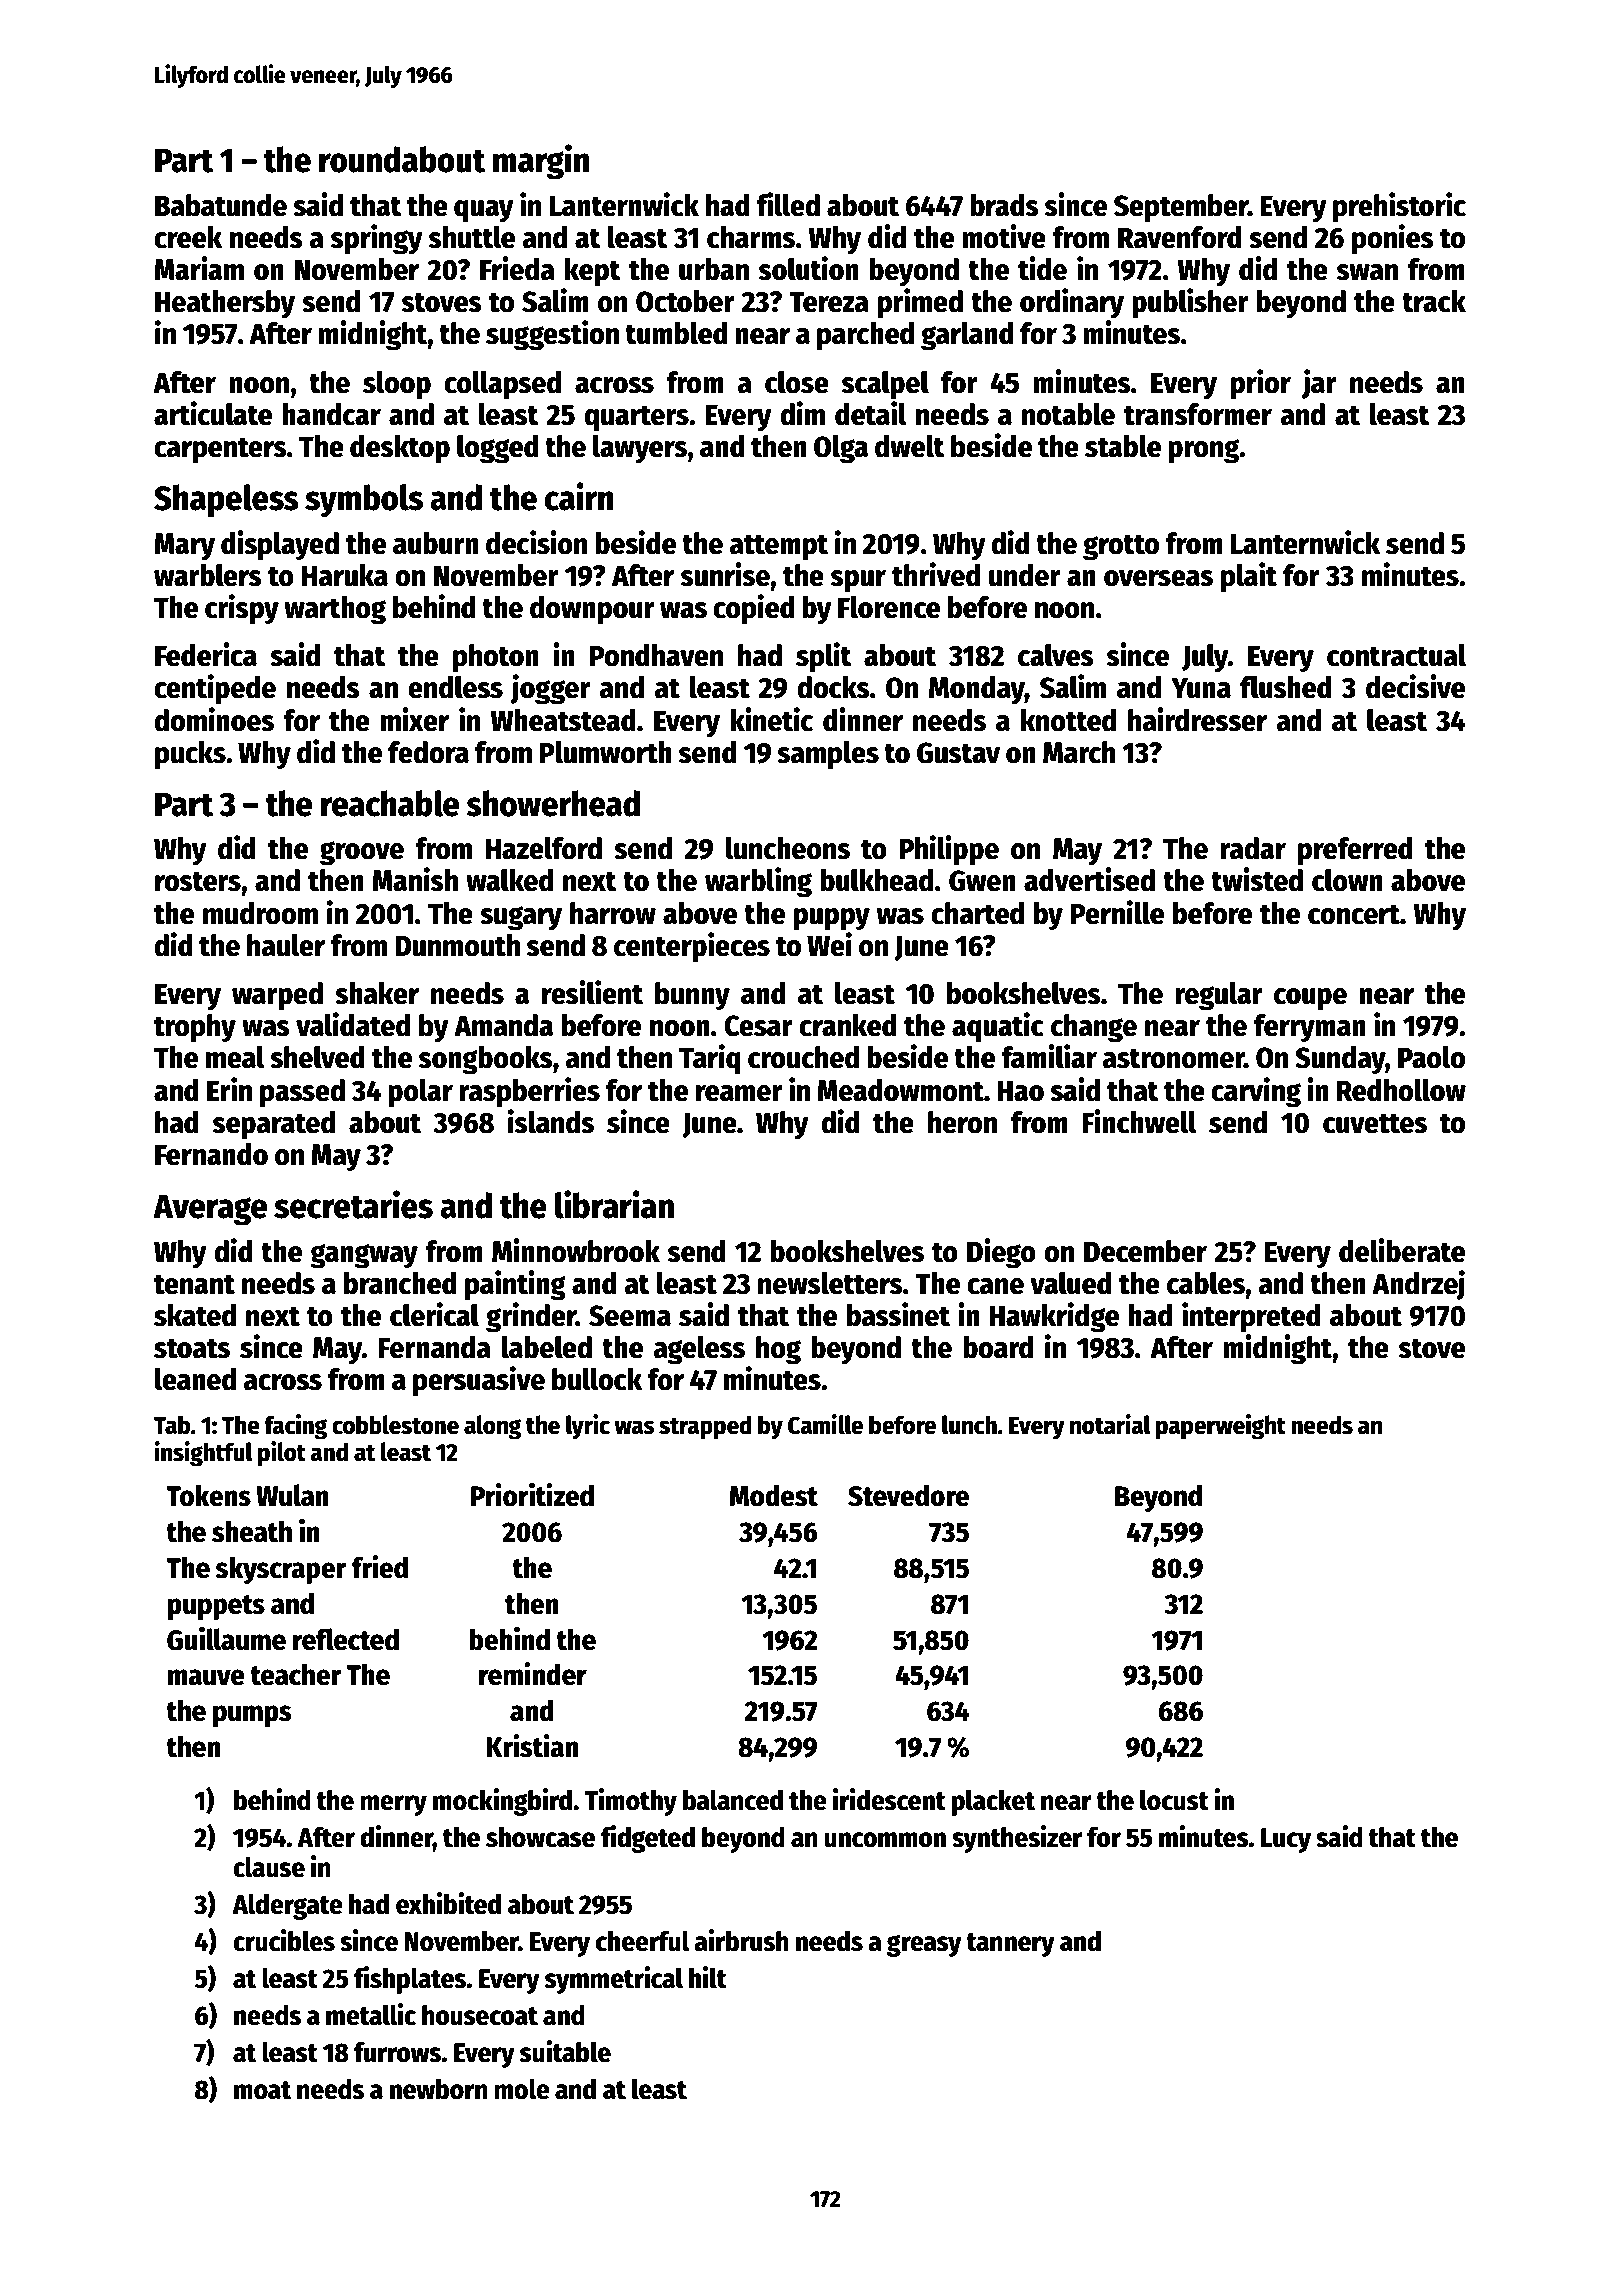 This page has width=1620, height=2292. Describe the element at coordinates (262, 2090) in the page. I see `moat` at that location.
